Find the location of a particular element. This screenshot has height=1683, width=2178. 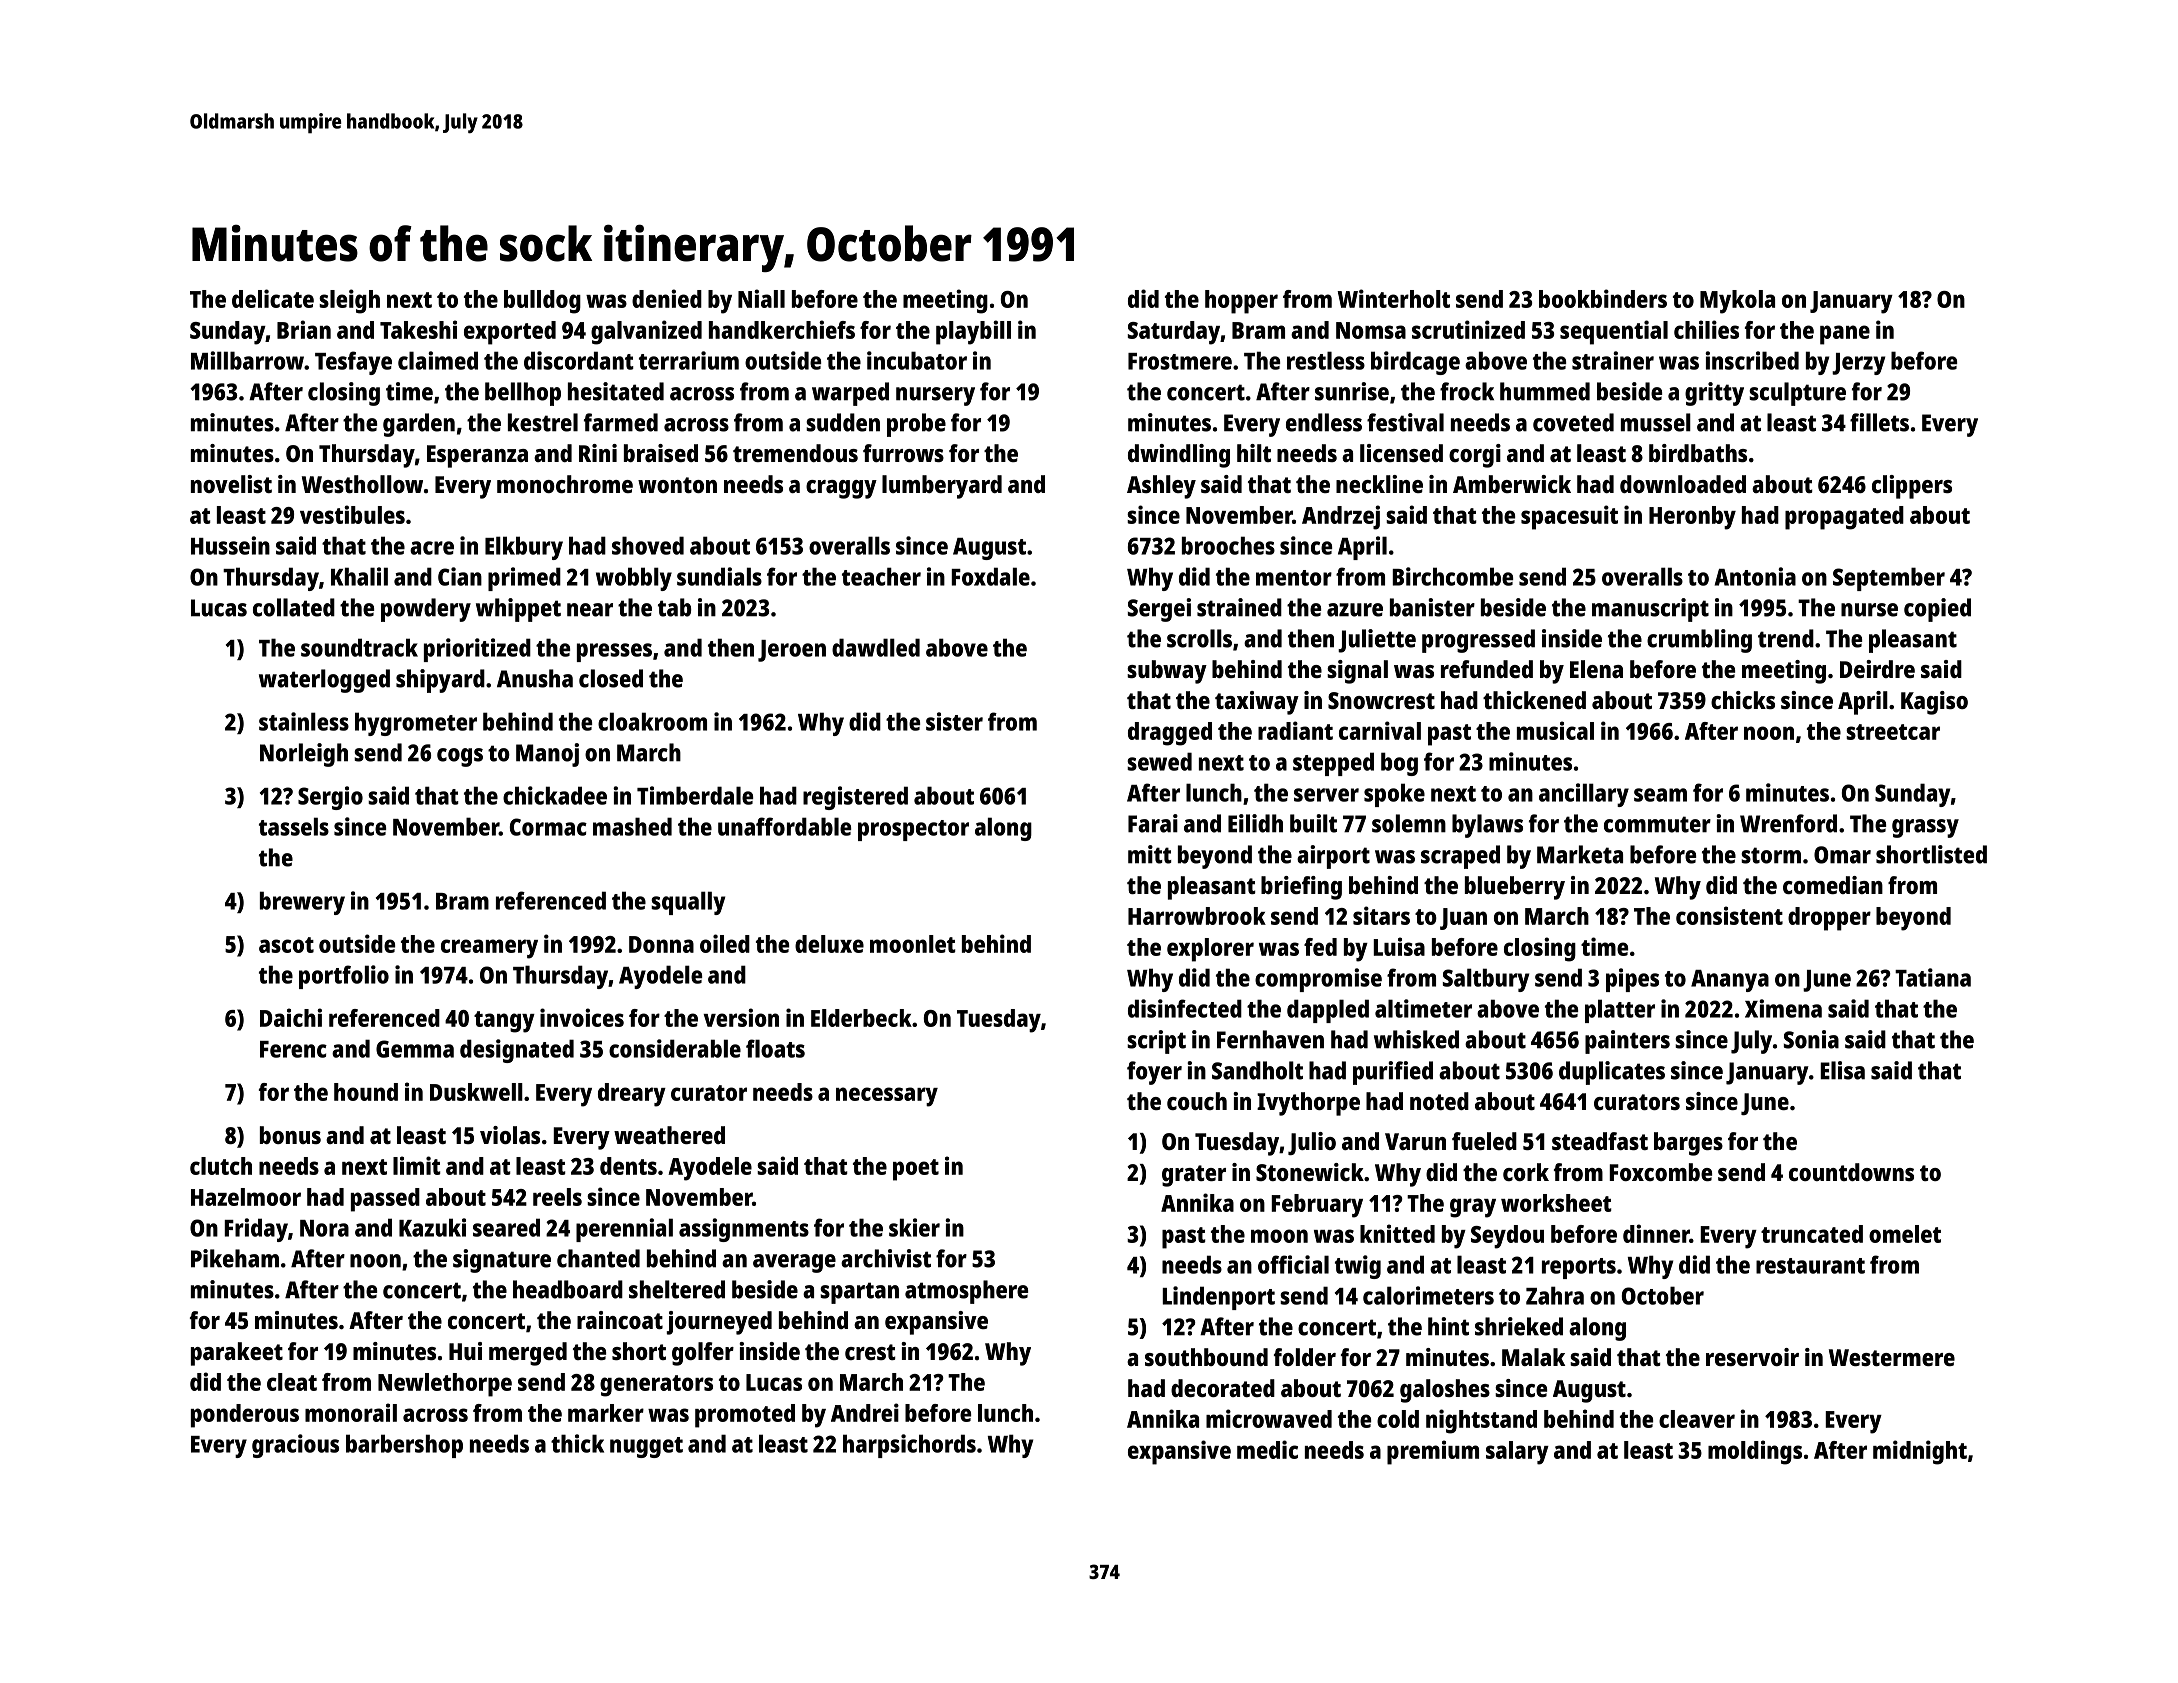

bulldog is located at coordinates (542, 302).
